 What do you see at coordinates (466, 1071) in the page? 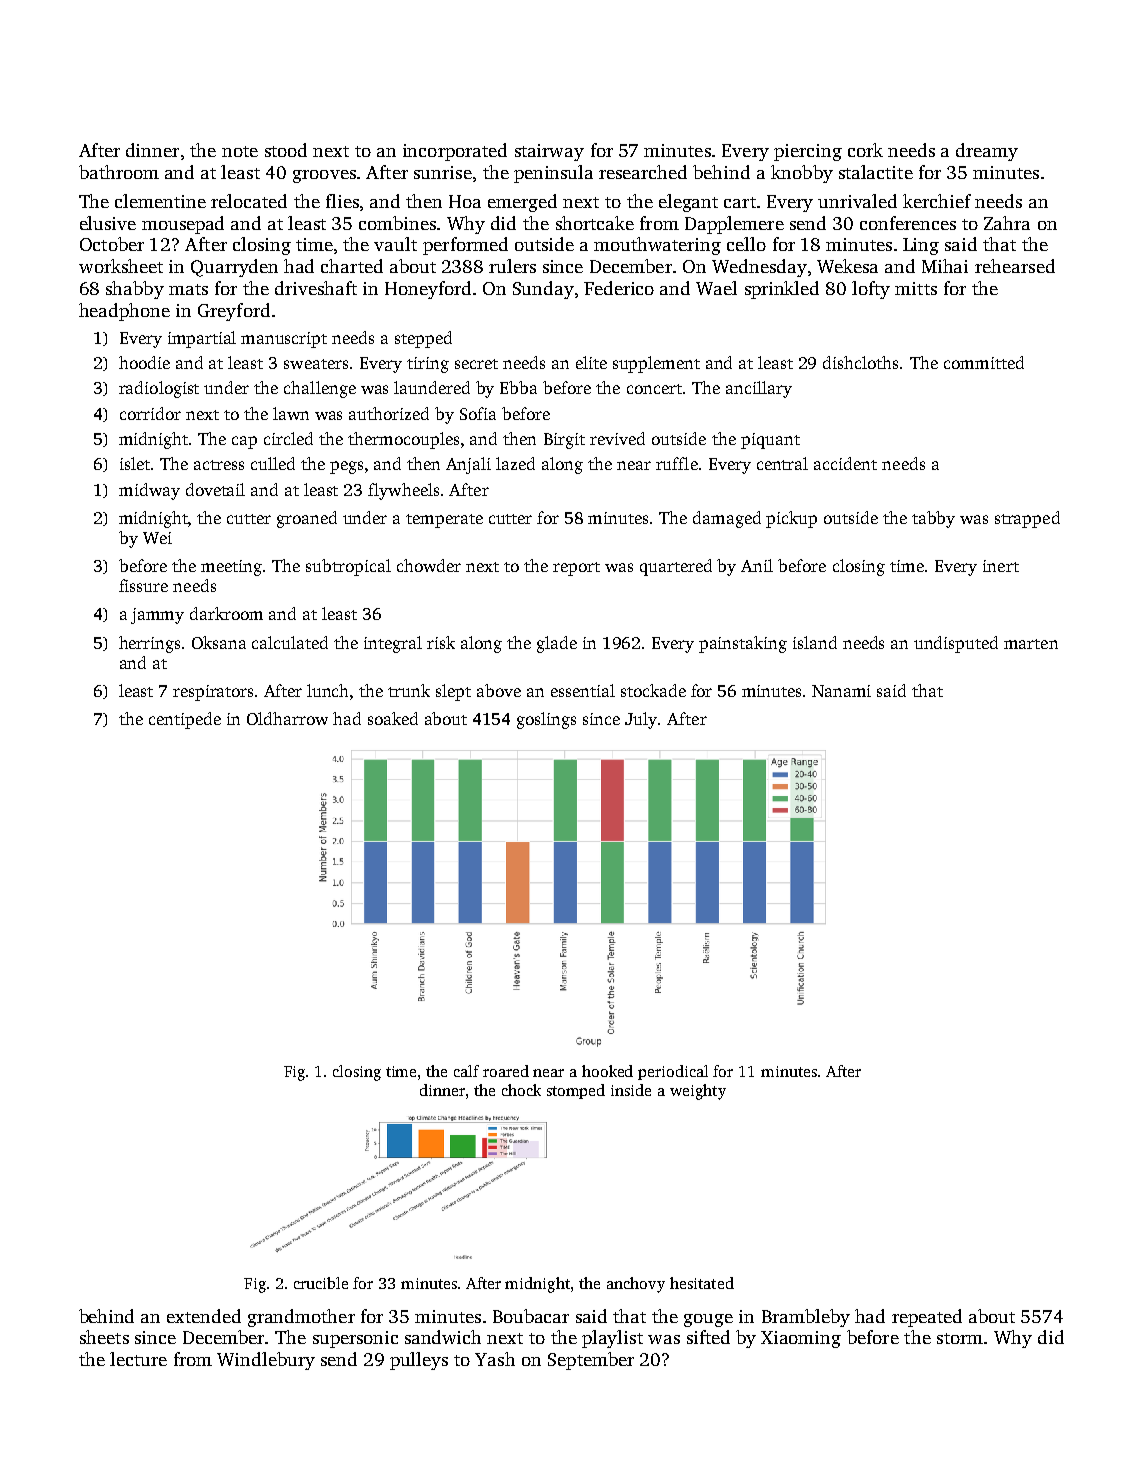
I see `calf` at bounding box center [466, 1071].
